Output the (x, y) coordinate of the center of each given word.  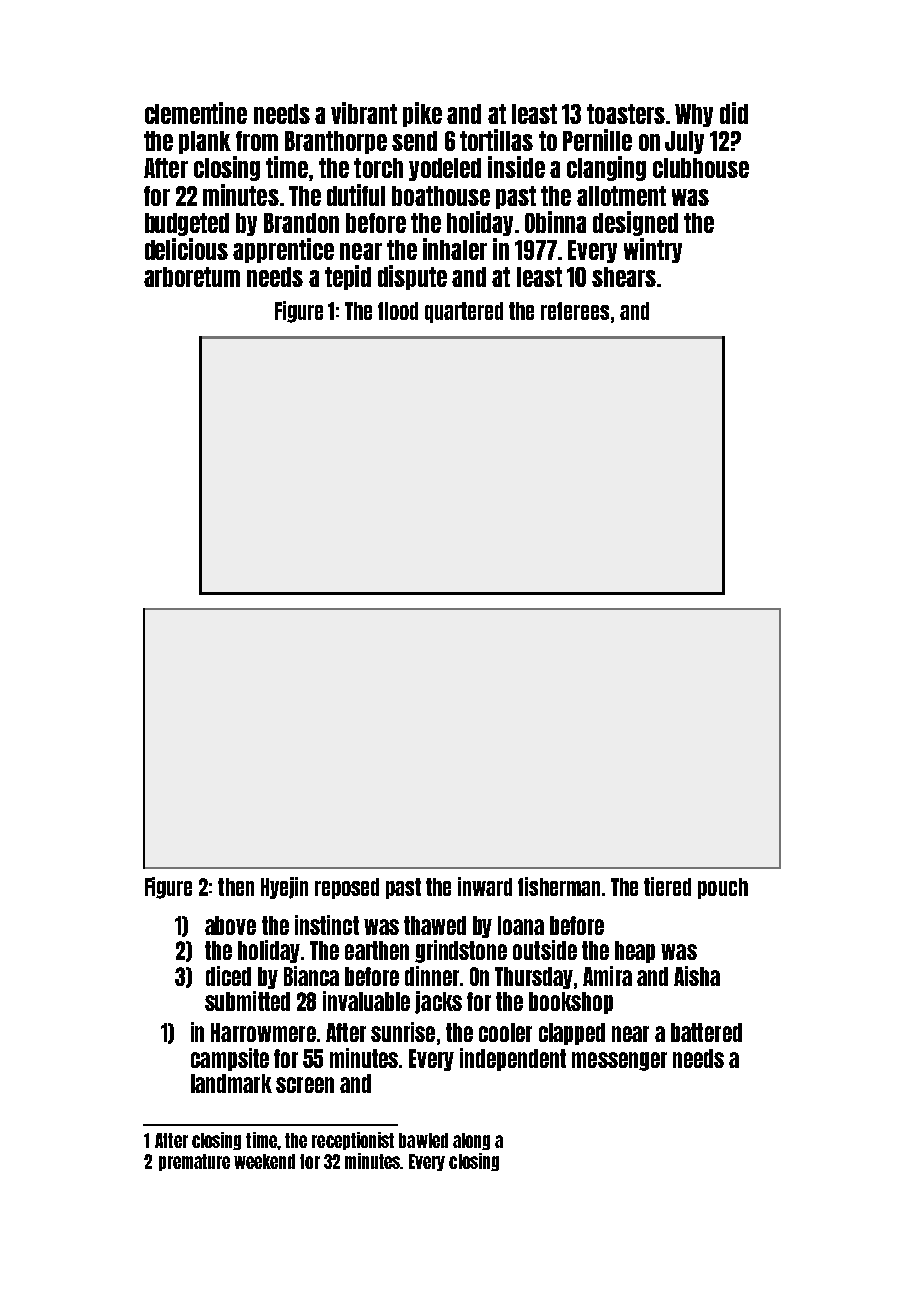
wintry (653, 250)
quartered (464, 312)
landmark (231, 1083)
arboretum (192, 277)
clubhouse (701, 168)
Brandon (301, 223)
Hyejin (284, 888)
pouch (723, 888)
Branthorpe (336, 142)
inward (485, 886)
